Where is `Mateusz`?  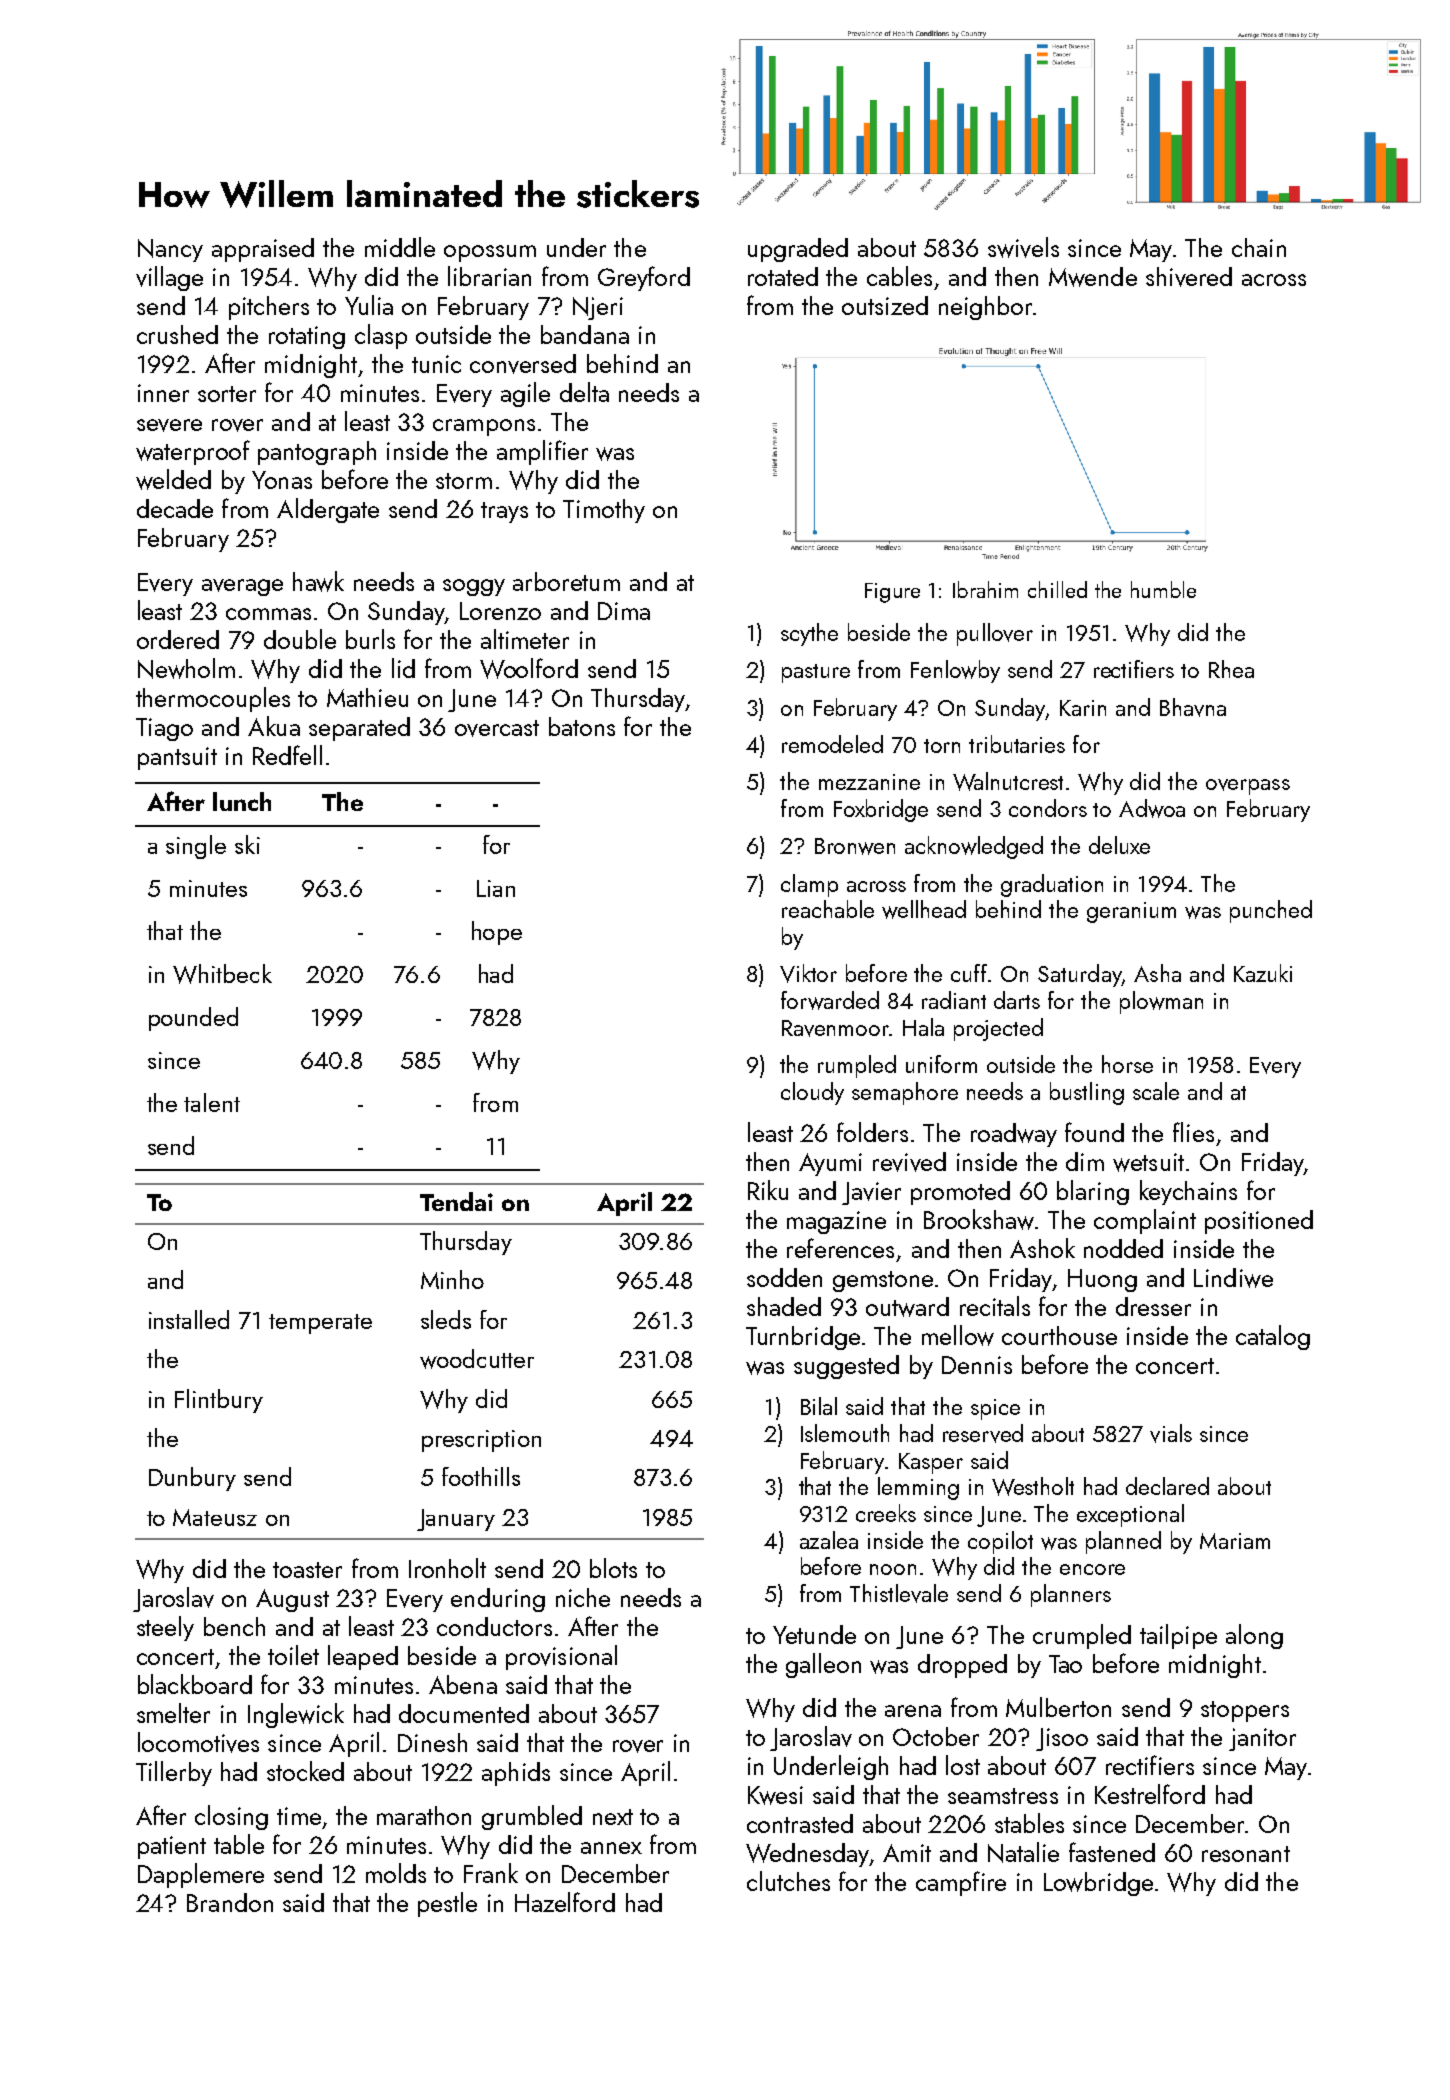 Mateusz is located at coordinates (215, 1517).
